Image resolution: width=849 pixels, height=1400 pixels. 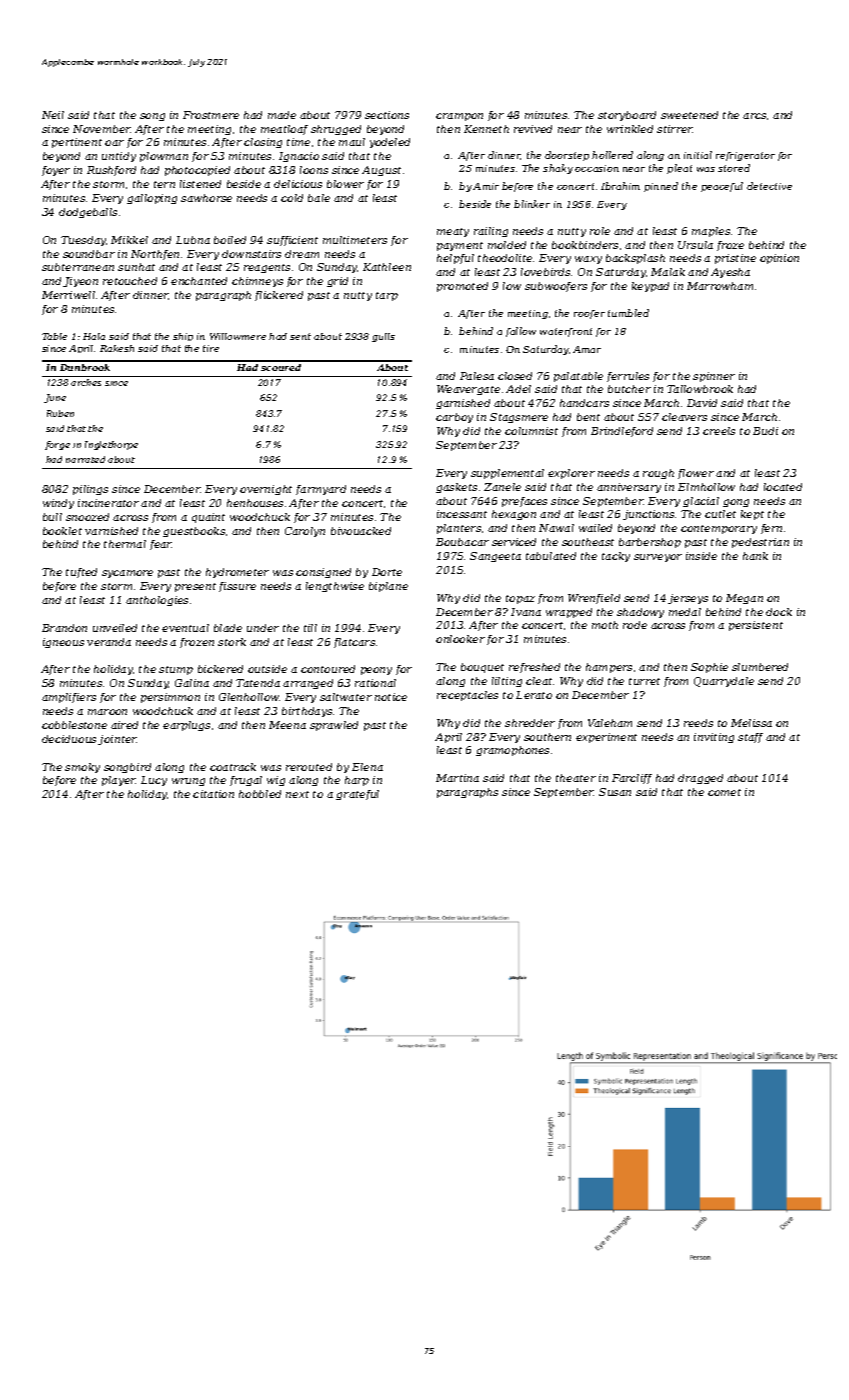 I want to click on spinner, so click(x=714, y=377).
